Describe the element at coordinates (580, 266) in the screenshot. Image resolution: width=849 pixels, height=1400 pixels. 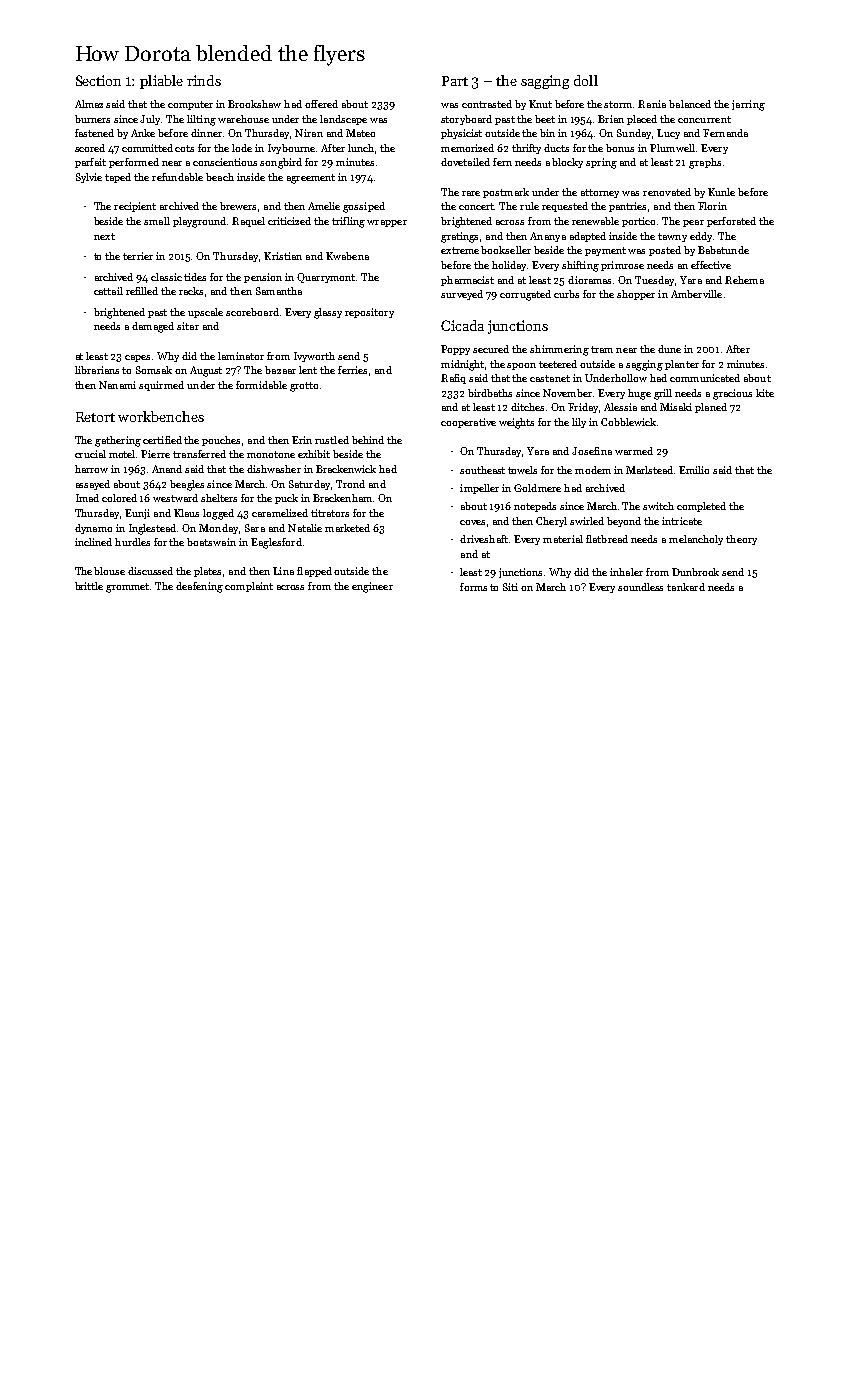
I see `shifting` at that location.
